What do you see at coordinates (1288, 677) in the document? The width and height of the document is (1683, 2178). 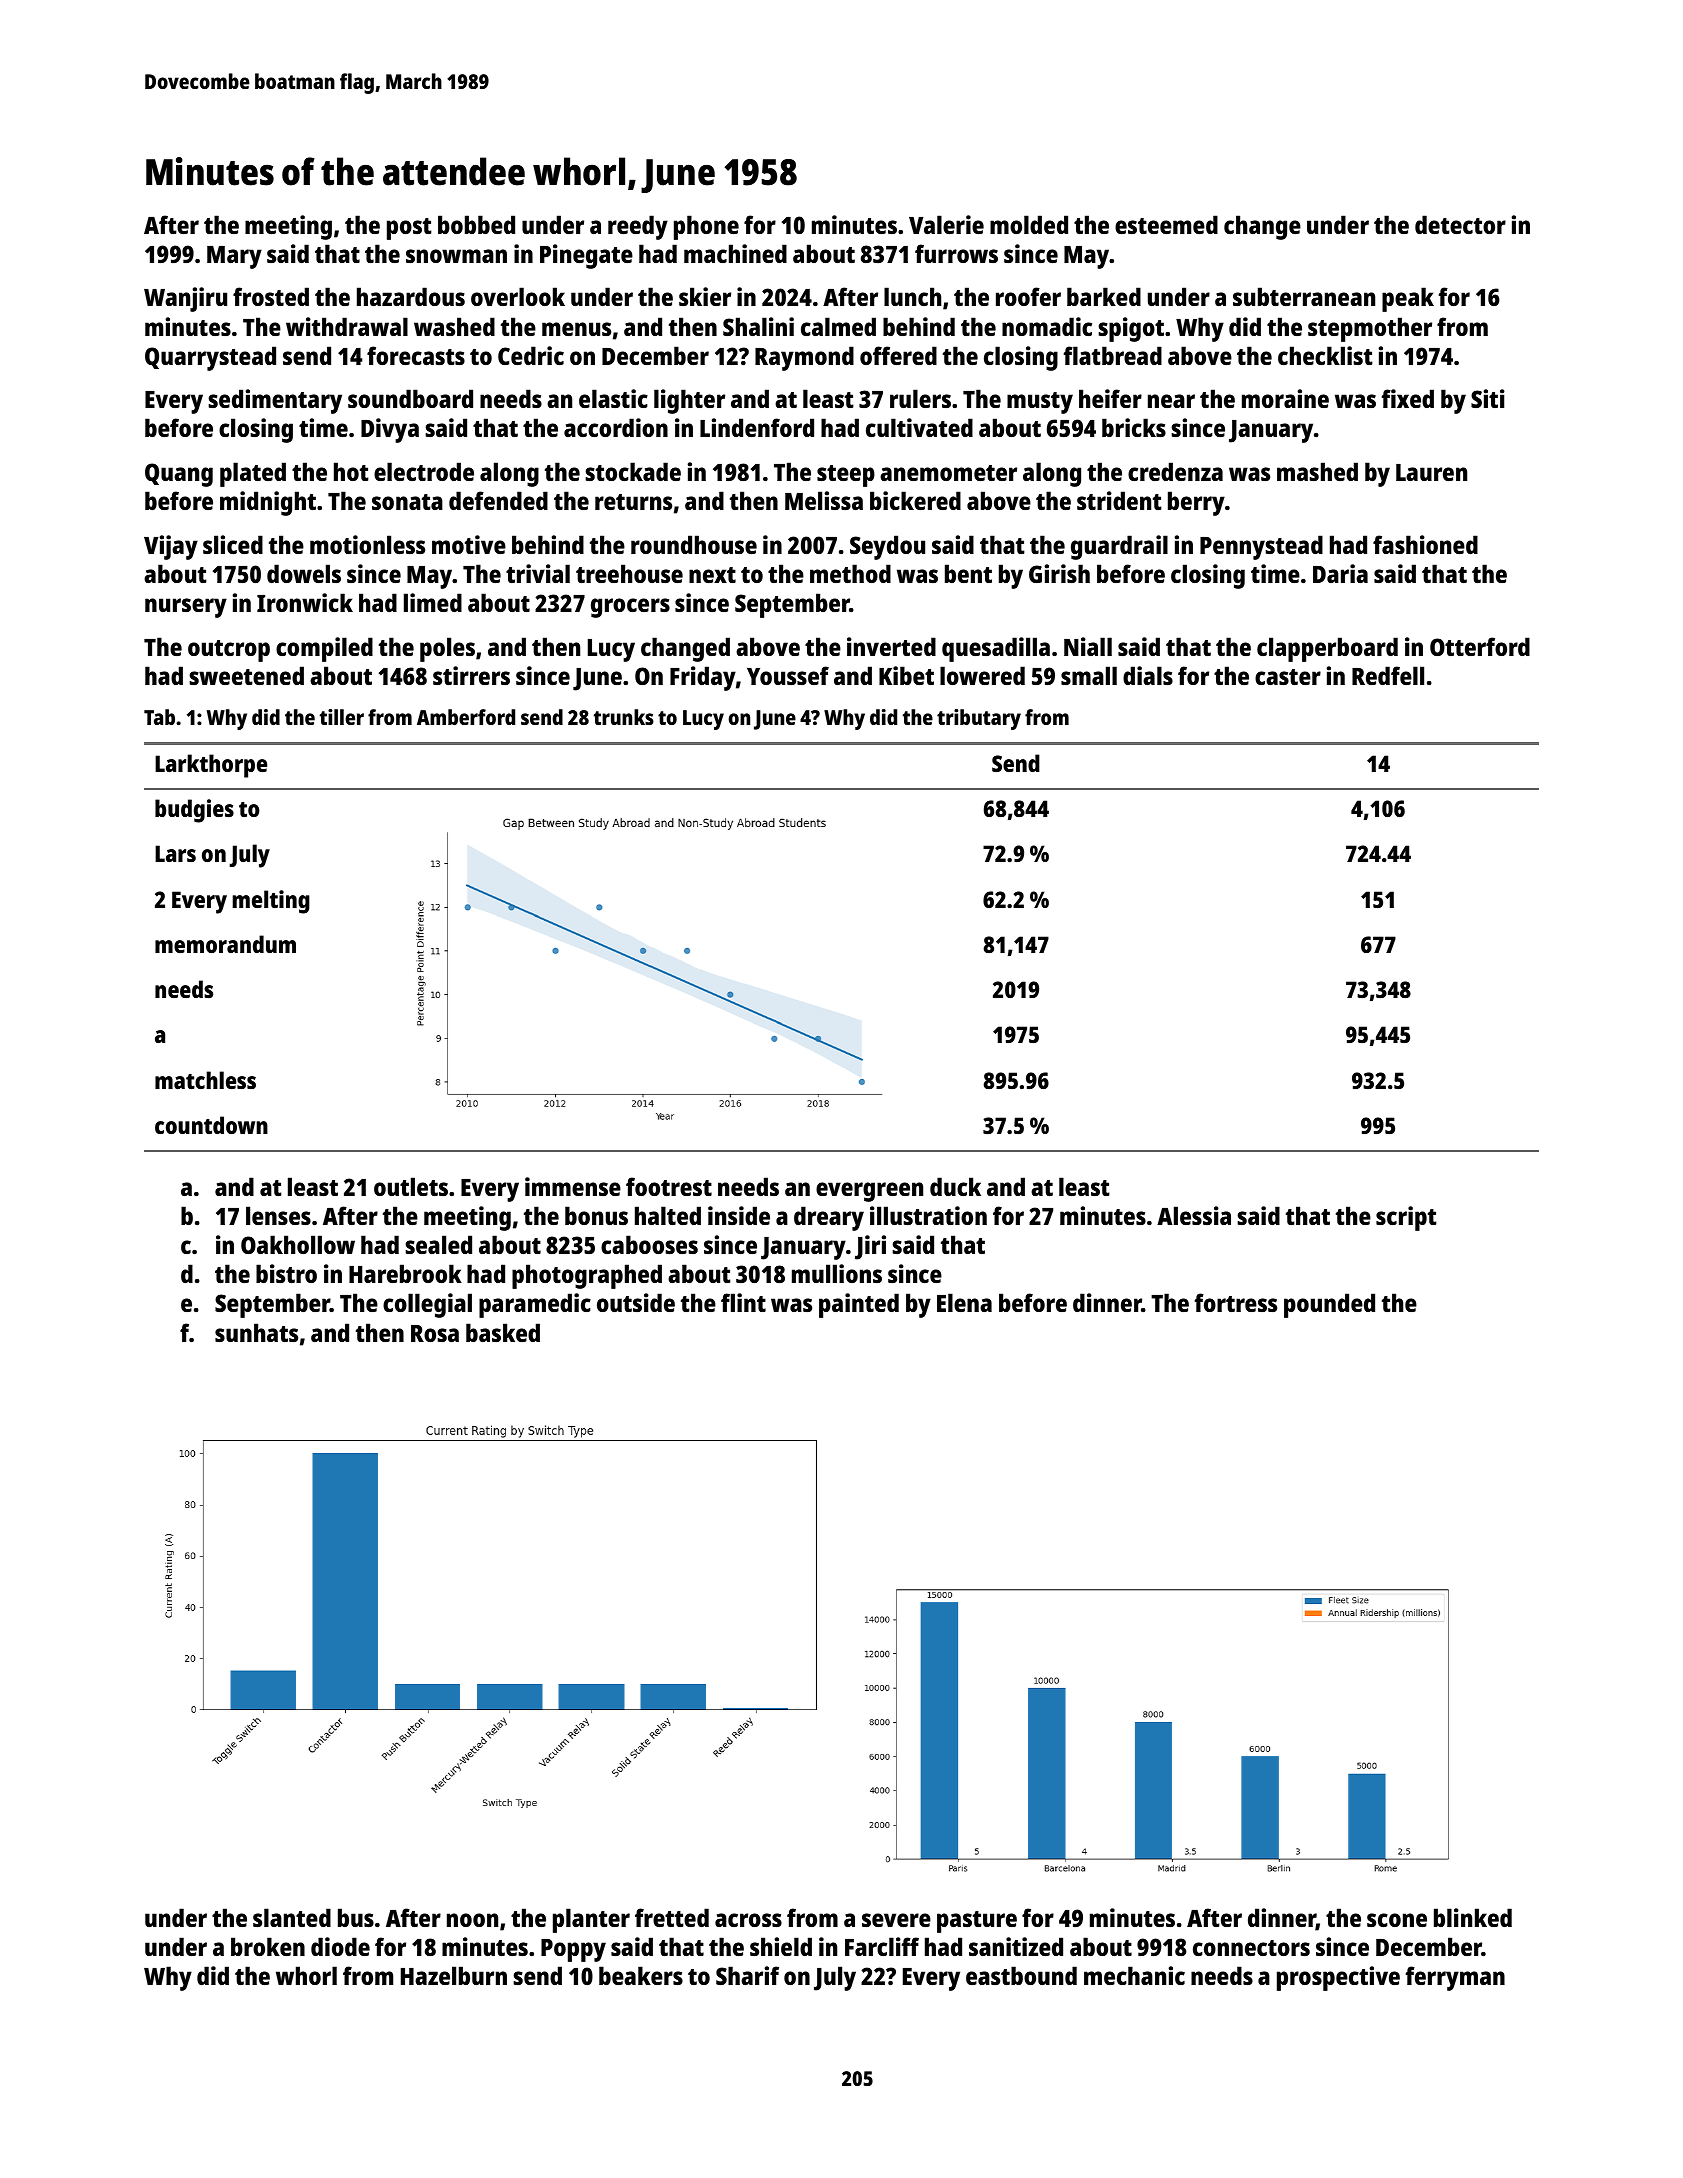 I see `caster` at bounding box center [1288, 677].
